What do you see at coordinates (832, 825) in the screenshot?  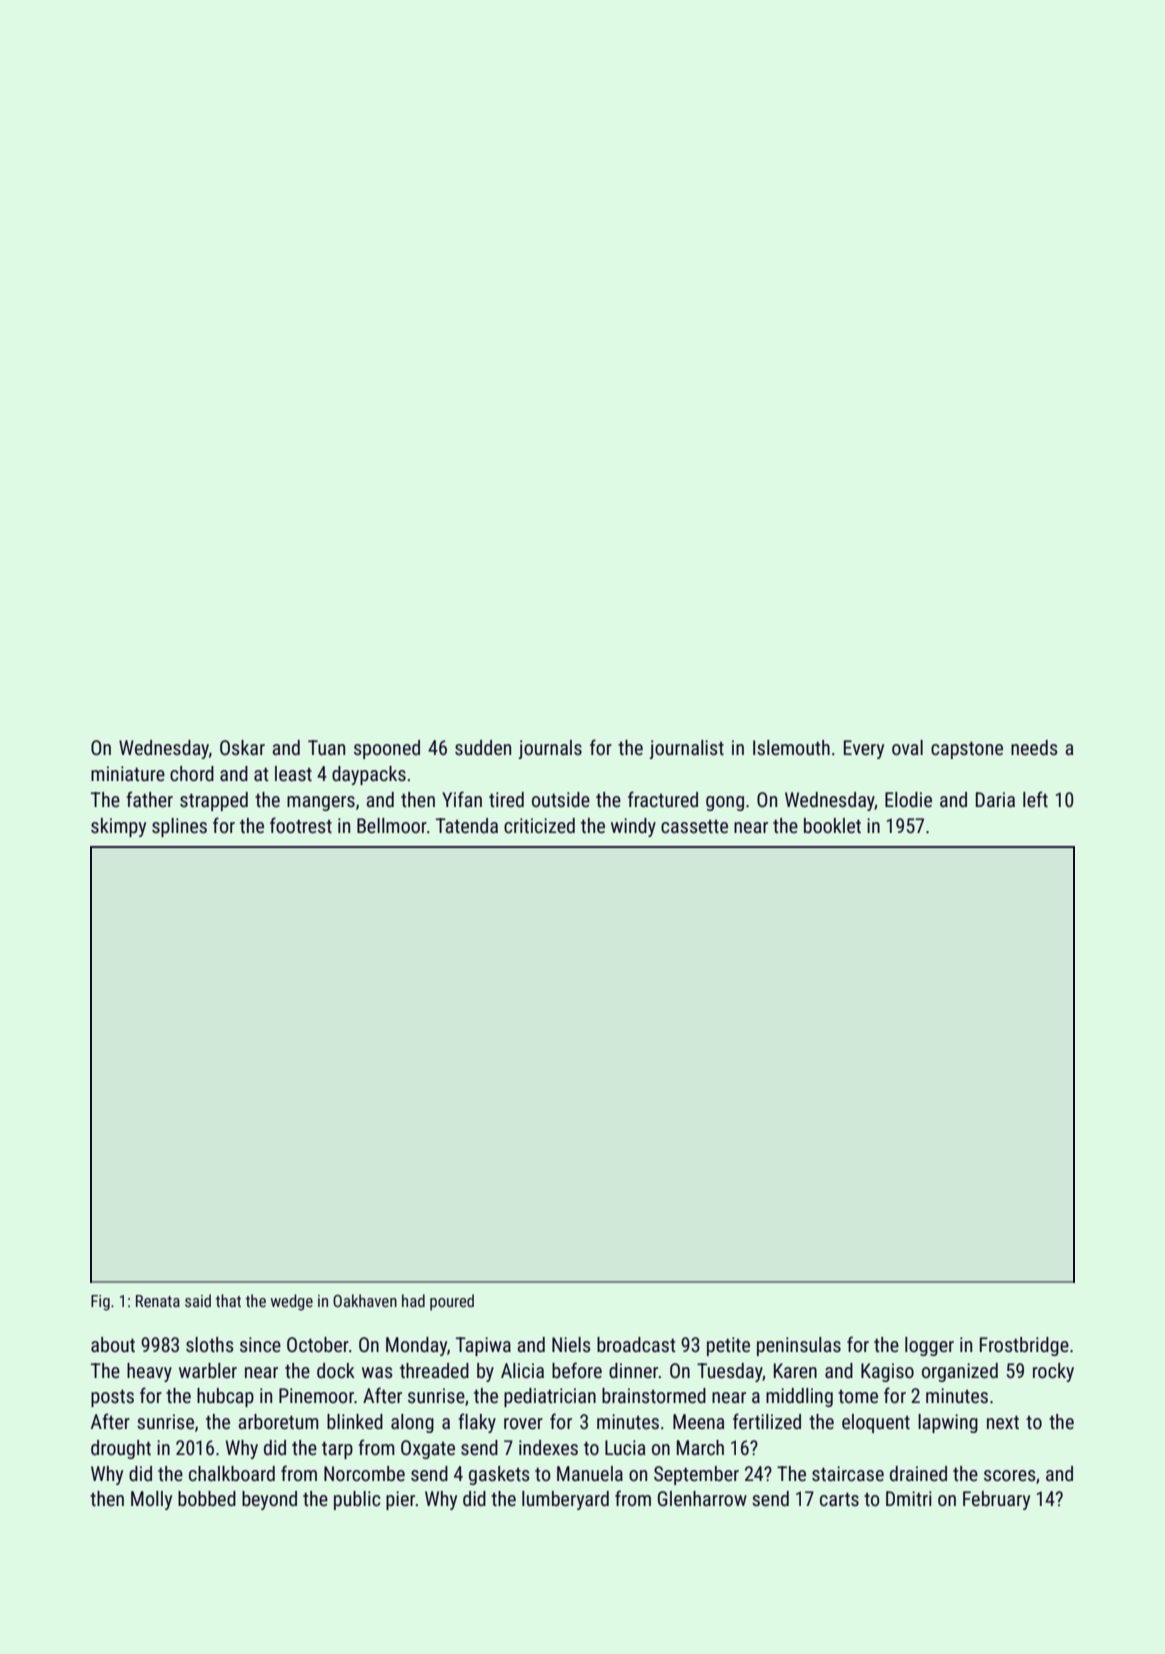 I see `booklet` at bounding box center [832, 825].
